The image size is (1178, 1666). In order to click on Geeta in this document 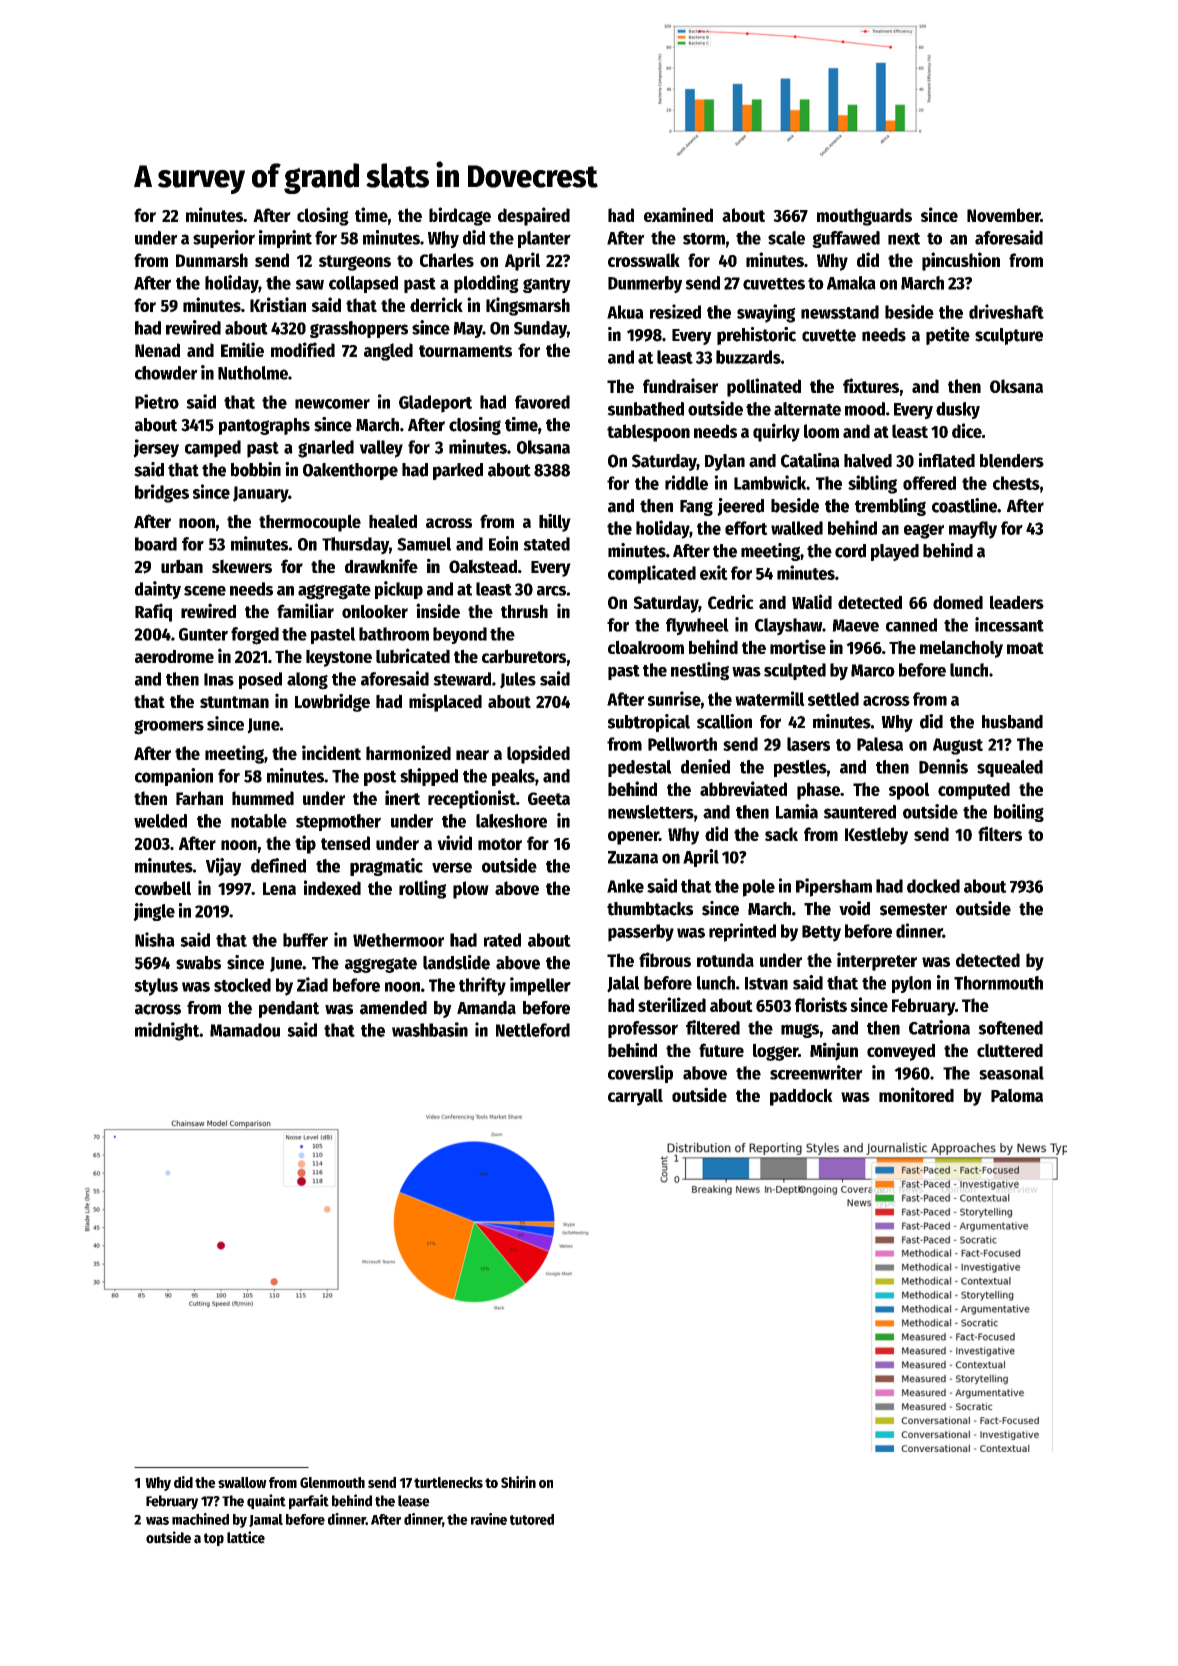, I will do `click(549, 798)`.
